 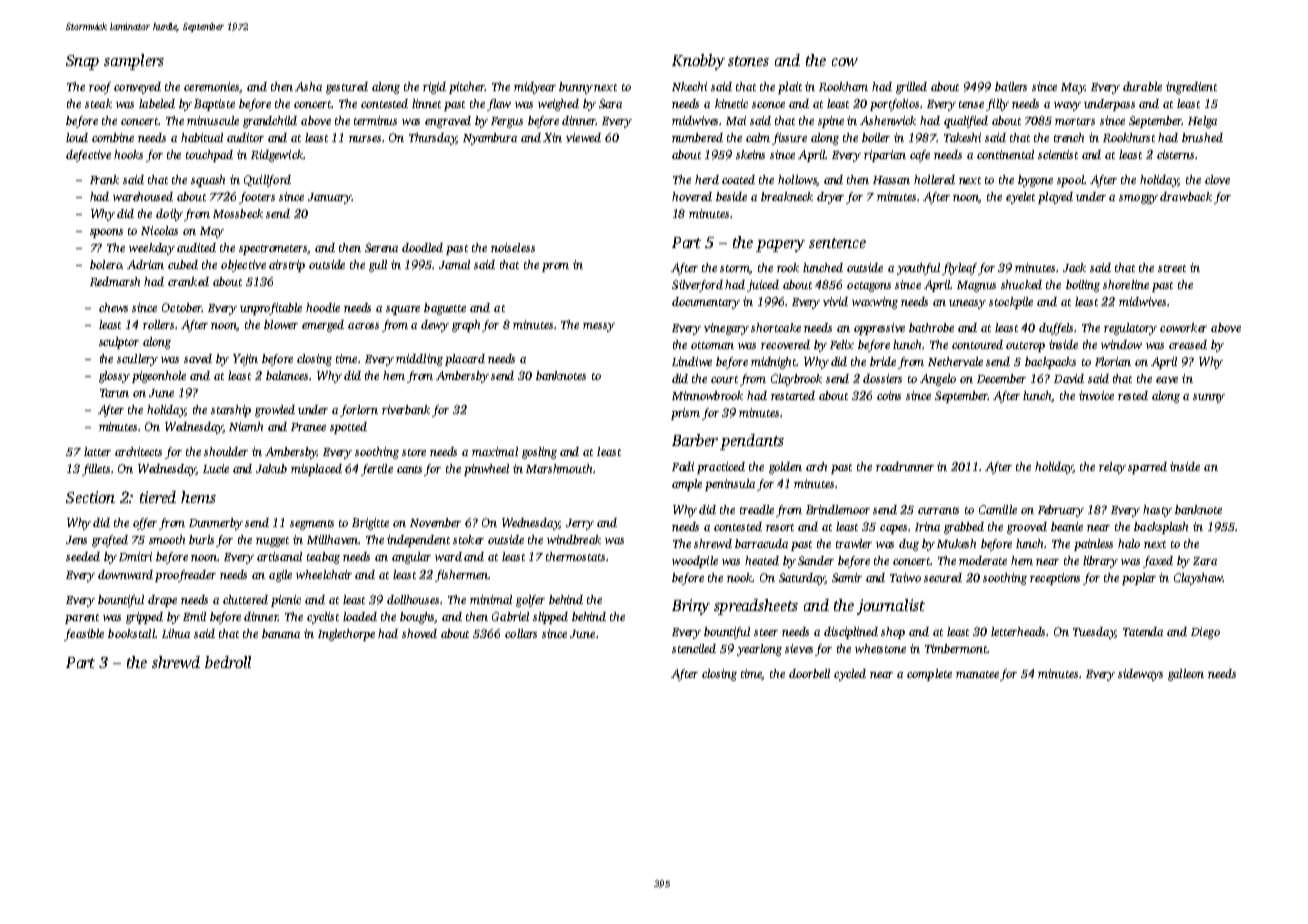 What do you see at coordinates (785, 344) in the page?
I see `recovered` at bounding box center [785, 344].
